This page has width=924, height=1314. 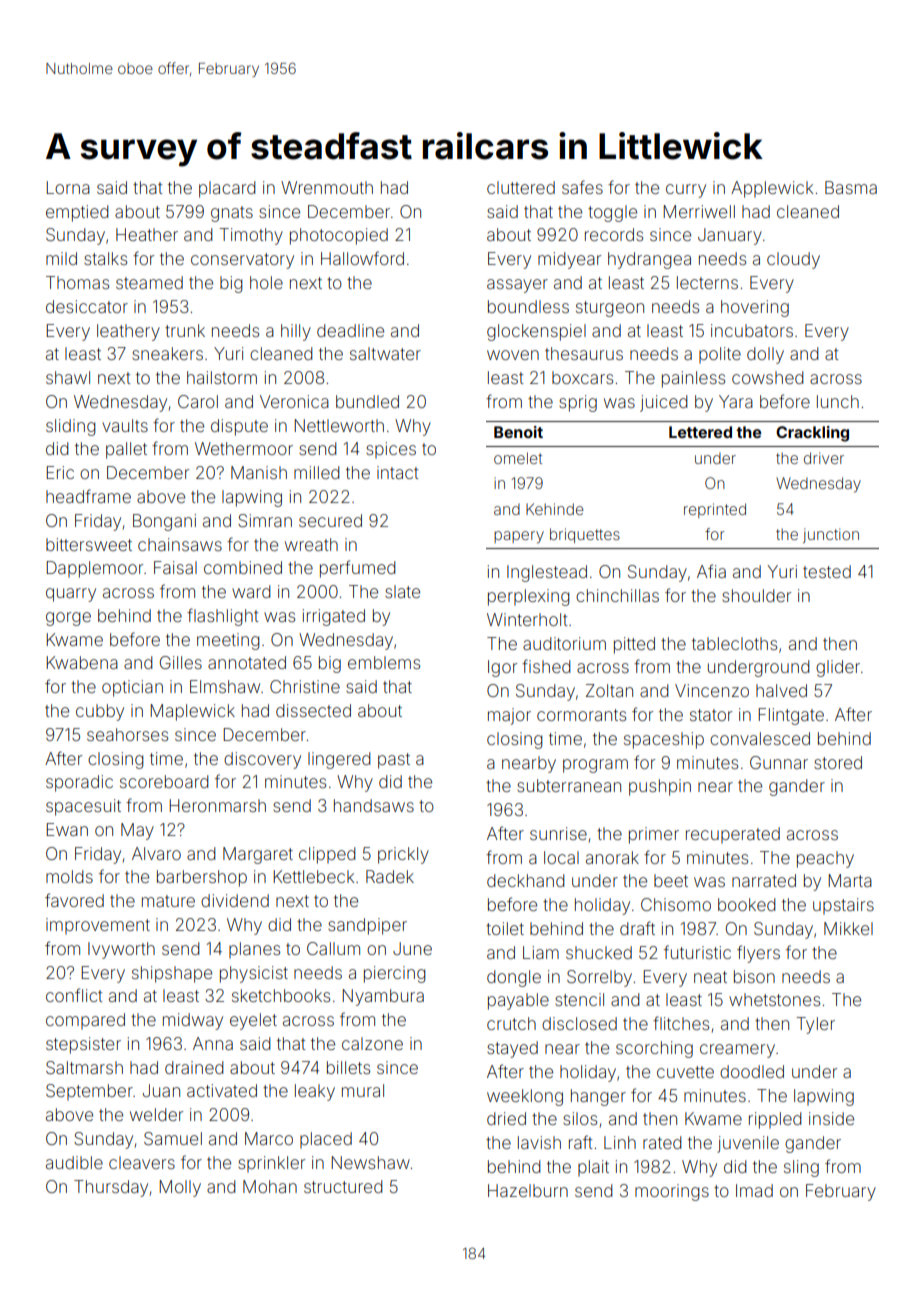 I want to click on primer, so click(x=654, y=835).
